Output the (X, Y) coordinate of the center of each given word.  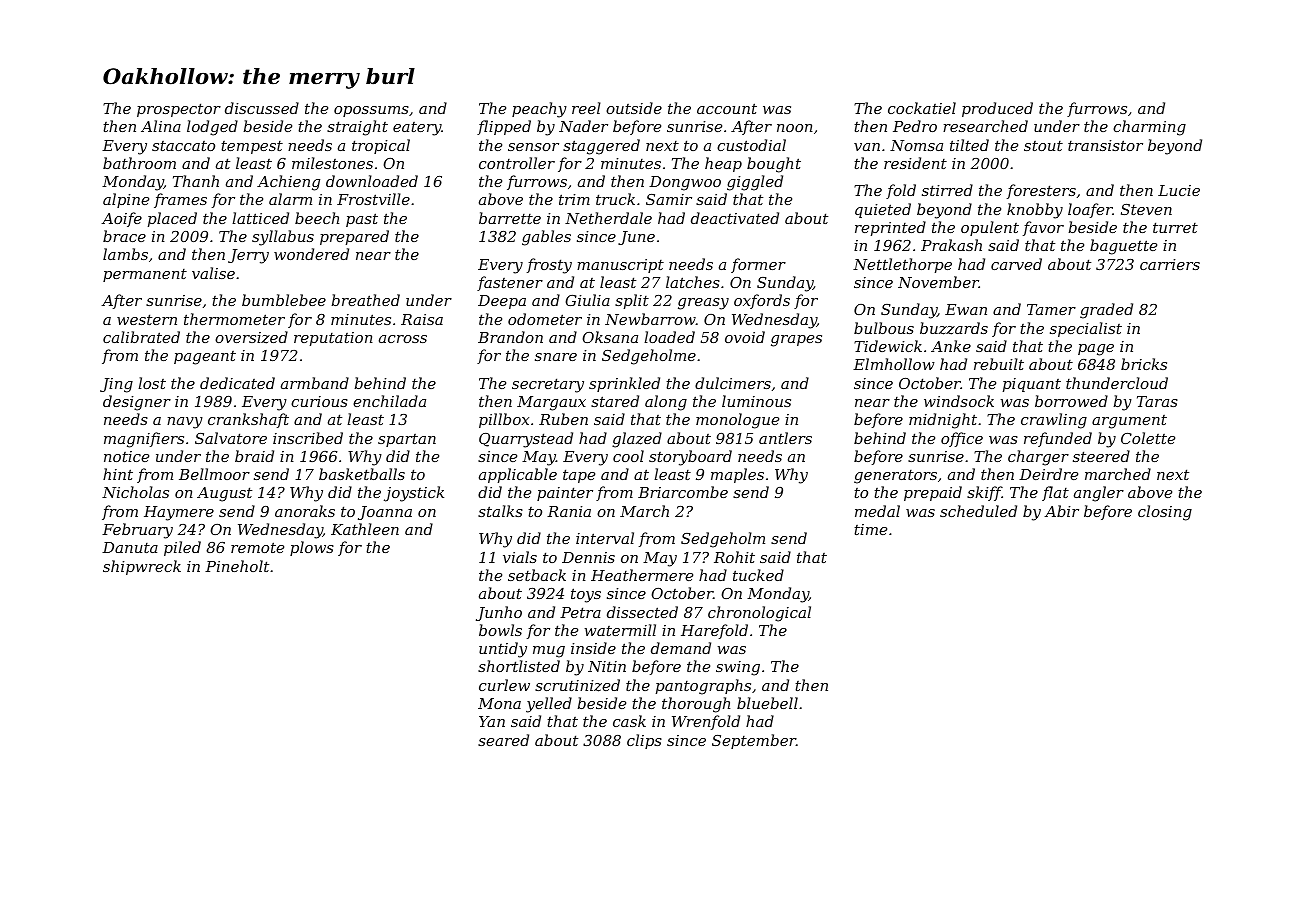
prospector (179, 110)
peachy (539, 110)
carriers (1170, 264)
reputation (333, 339)
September (754, 741)
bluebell (767, 703)
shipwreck (142, 567)
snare (556, 357)
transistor (1105, 145)
